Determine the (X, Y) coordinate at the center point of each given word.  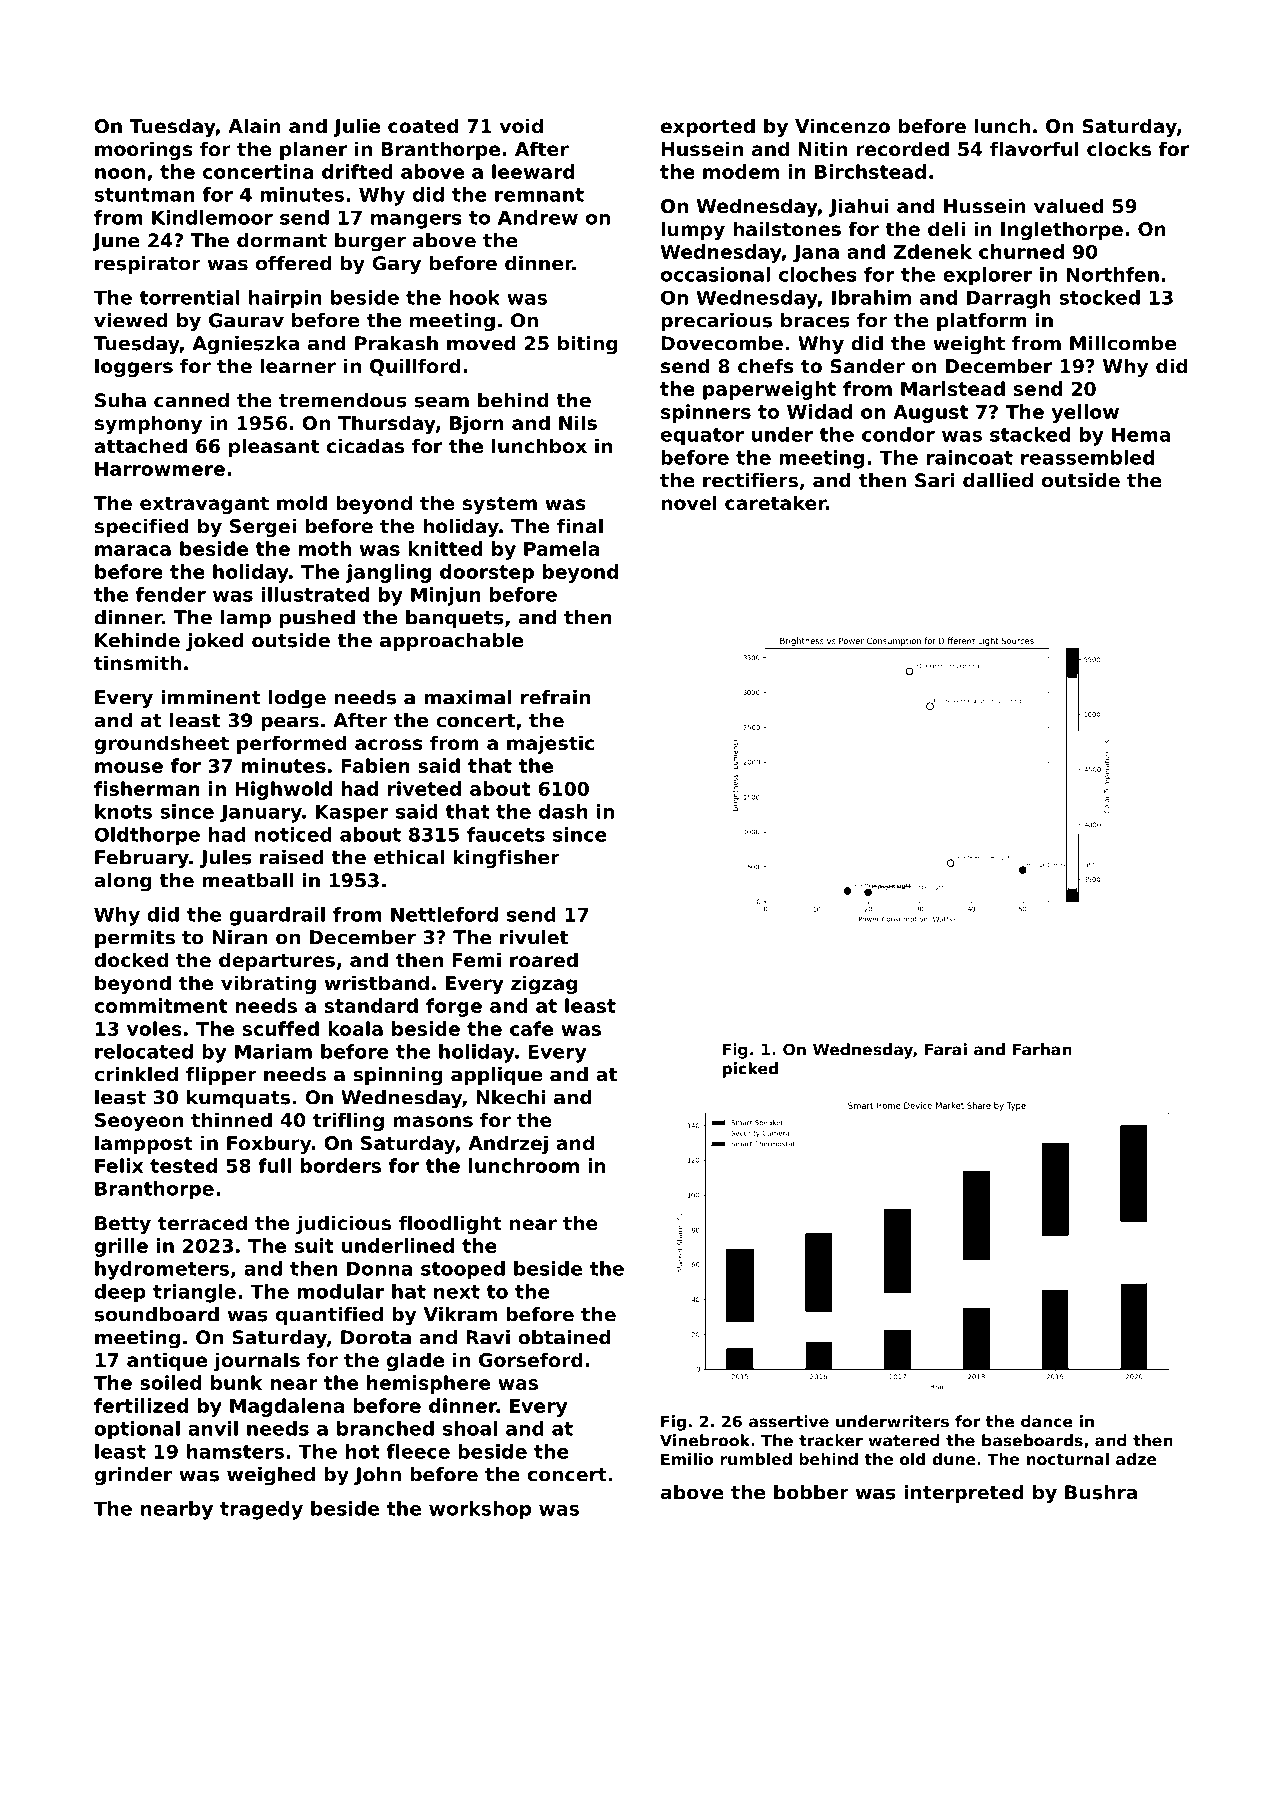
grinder (133, 1476)
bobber (811, 1492)
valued (1068, 205)
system (500, 505)
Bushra (1101, 1492)
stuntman (144, 195)
